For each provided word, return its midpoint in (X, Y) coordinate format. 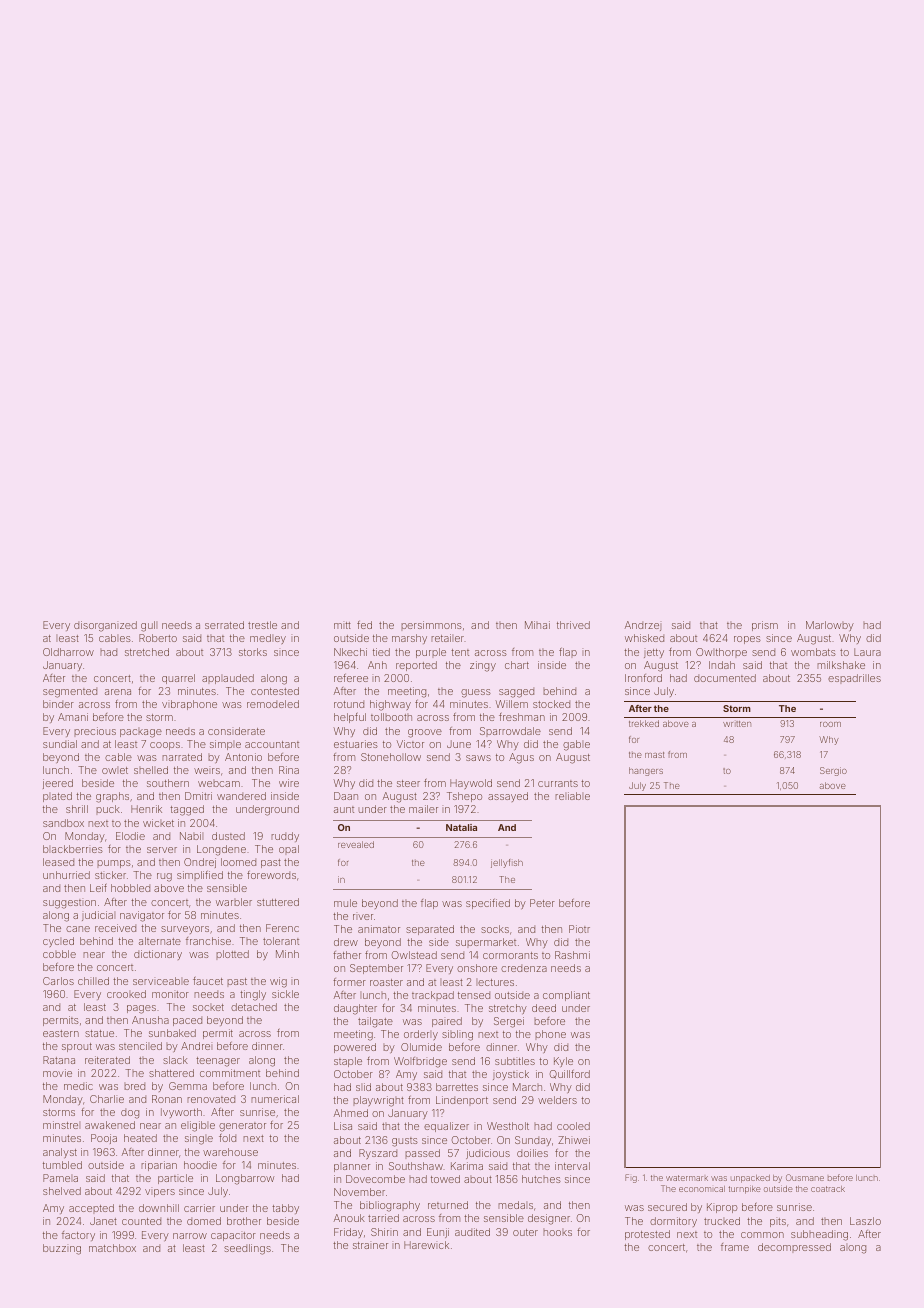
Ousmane (805, 1177)
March (527, 1087)
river (363, 917)
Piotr (579, 929)
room (830, 724)
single (199, 1139)
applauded (228, 679)
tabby (285, 1209)
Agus (521, 758)
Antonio (243, 757)
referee (351, 678)
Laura (867, 652)
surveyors (185, 930)
